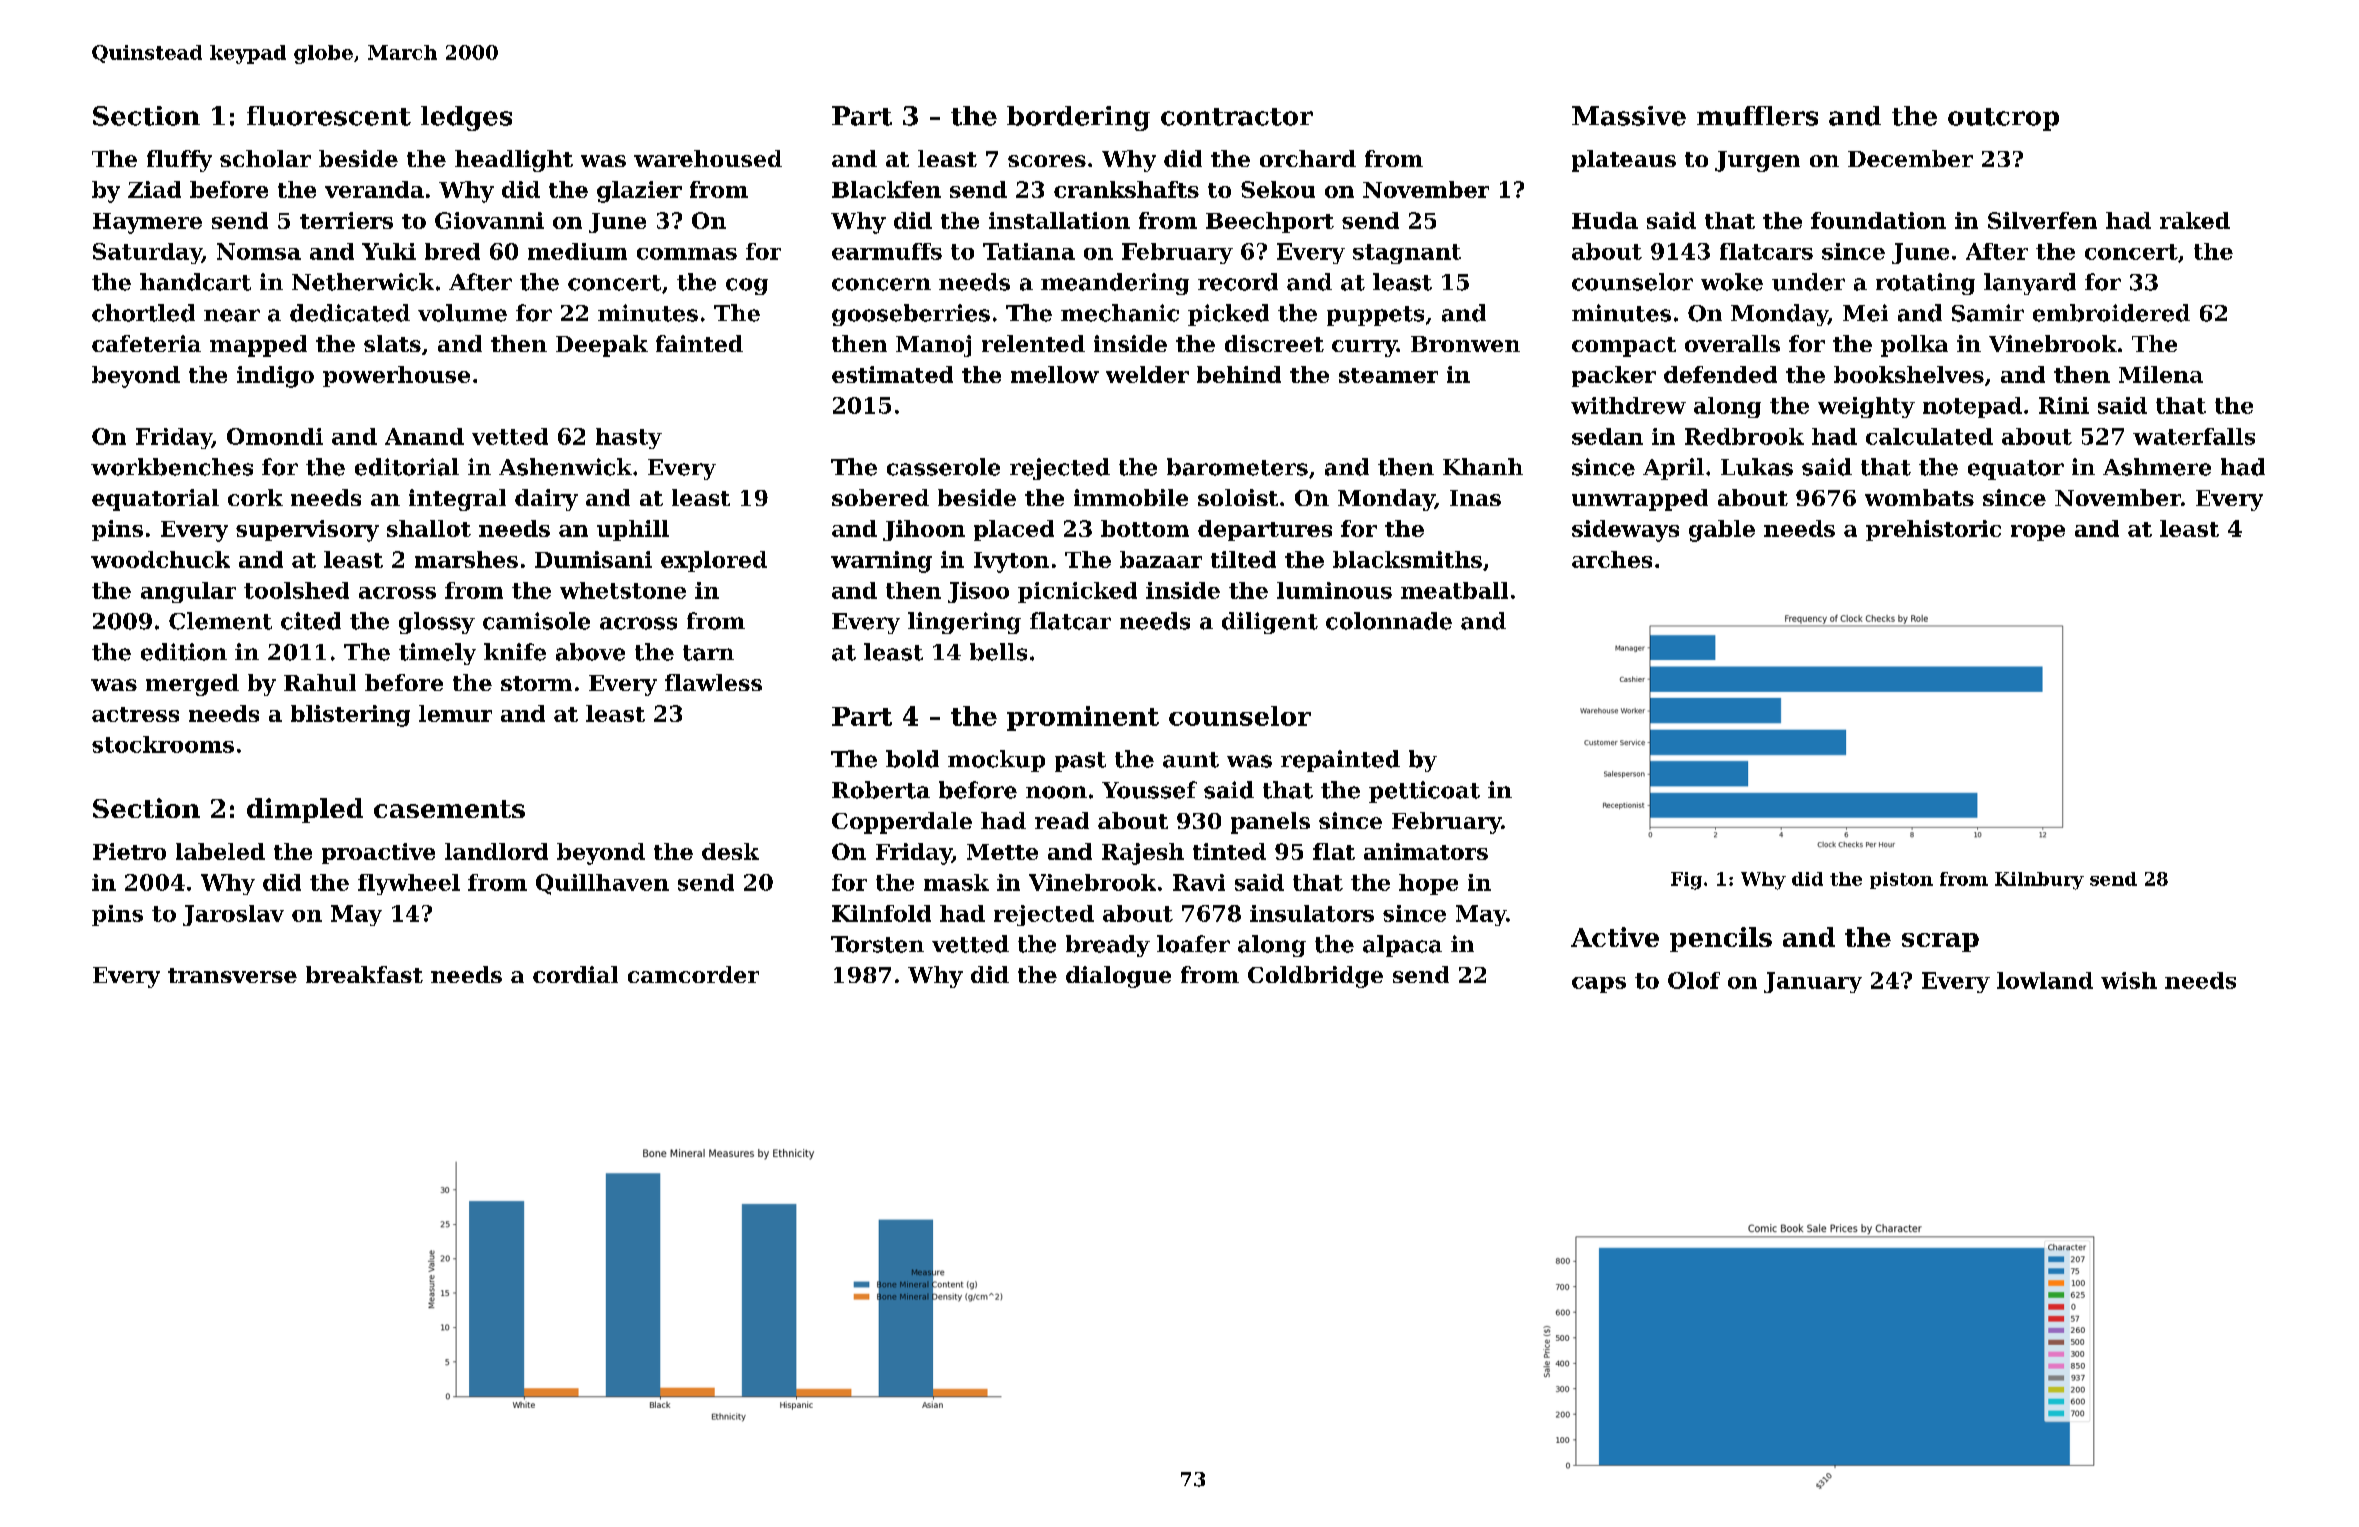 This screenshot has width=2359, height=1527. Describe the element at coordinates (2038, 533) in the screenshot. I see `rope` at that location.
